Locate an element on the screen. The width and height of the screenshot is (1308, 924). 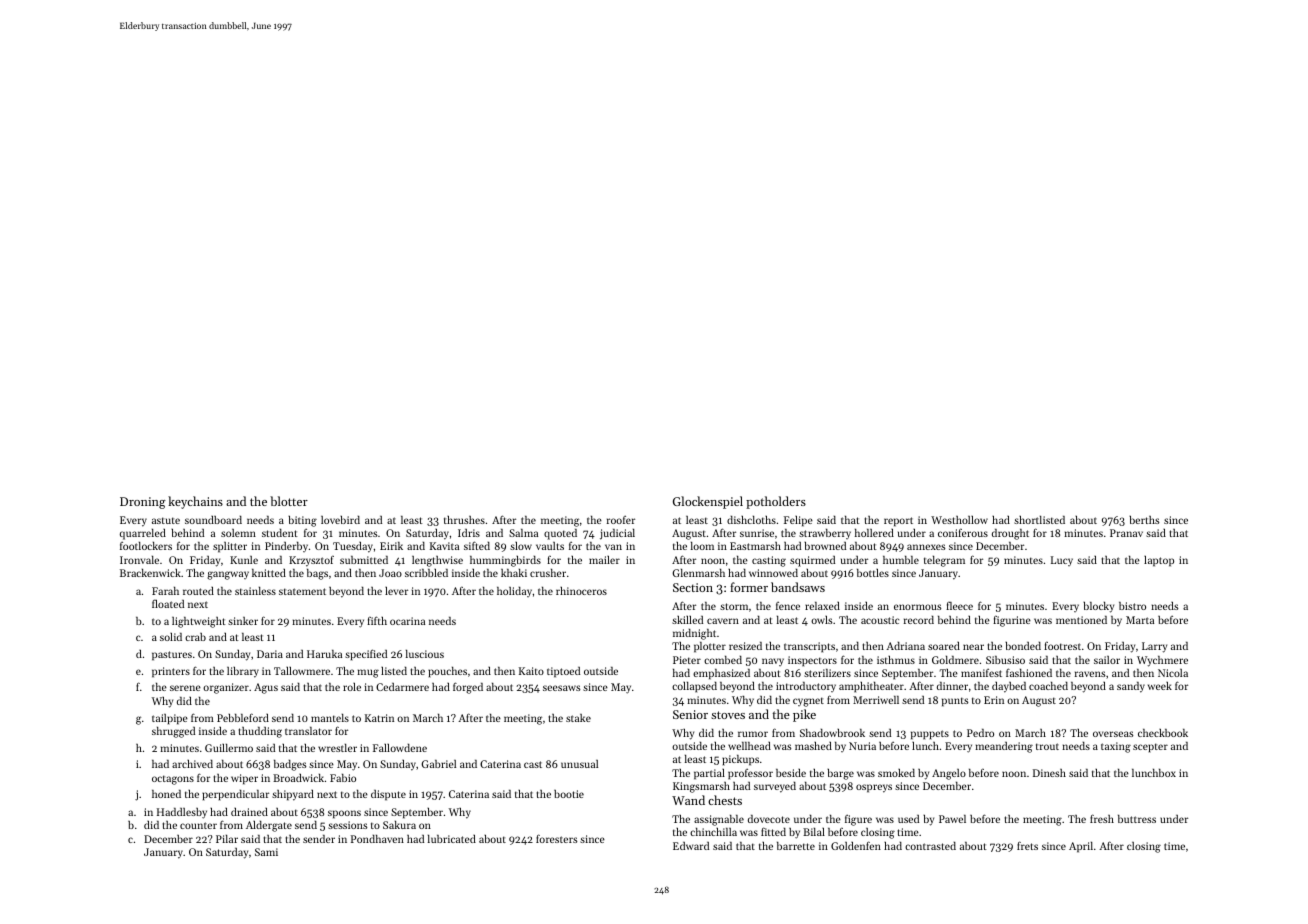
telegram is located at coordinates (944, 561).
